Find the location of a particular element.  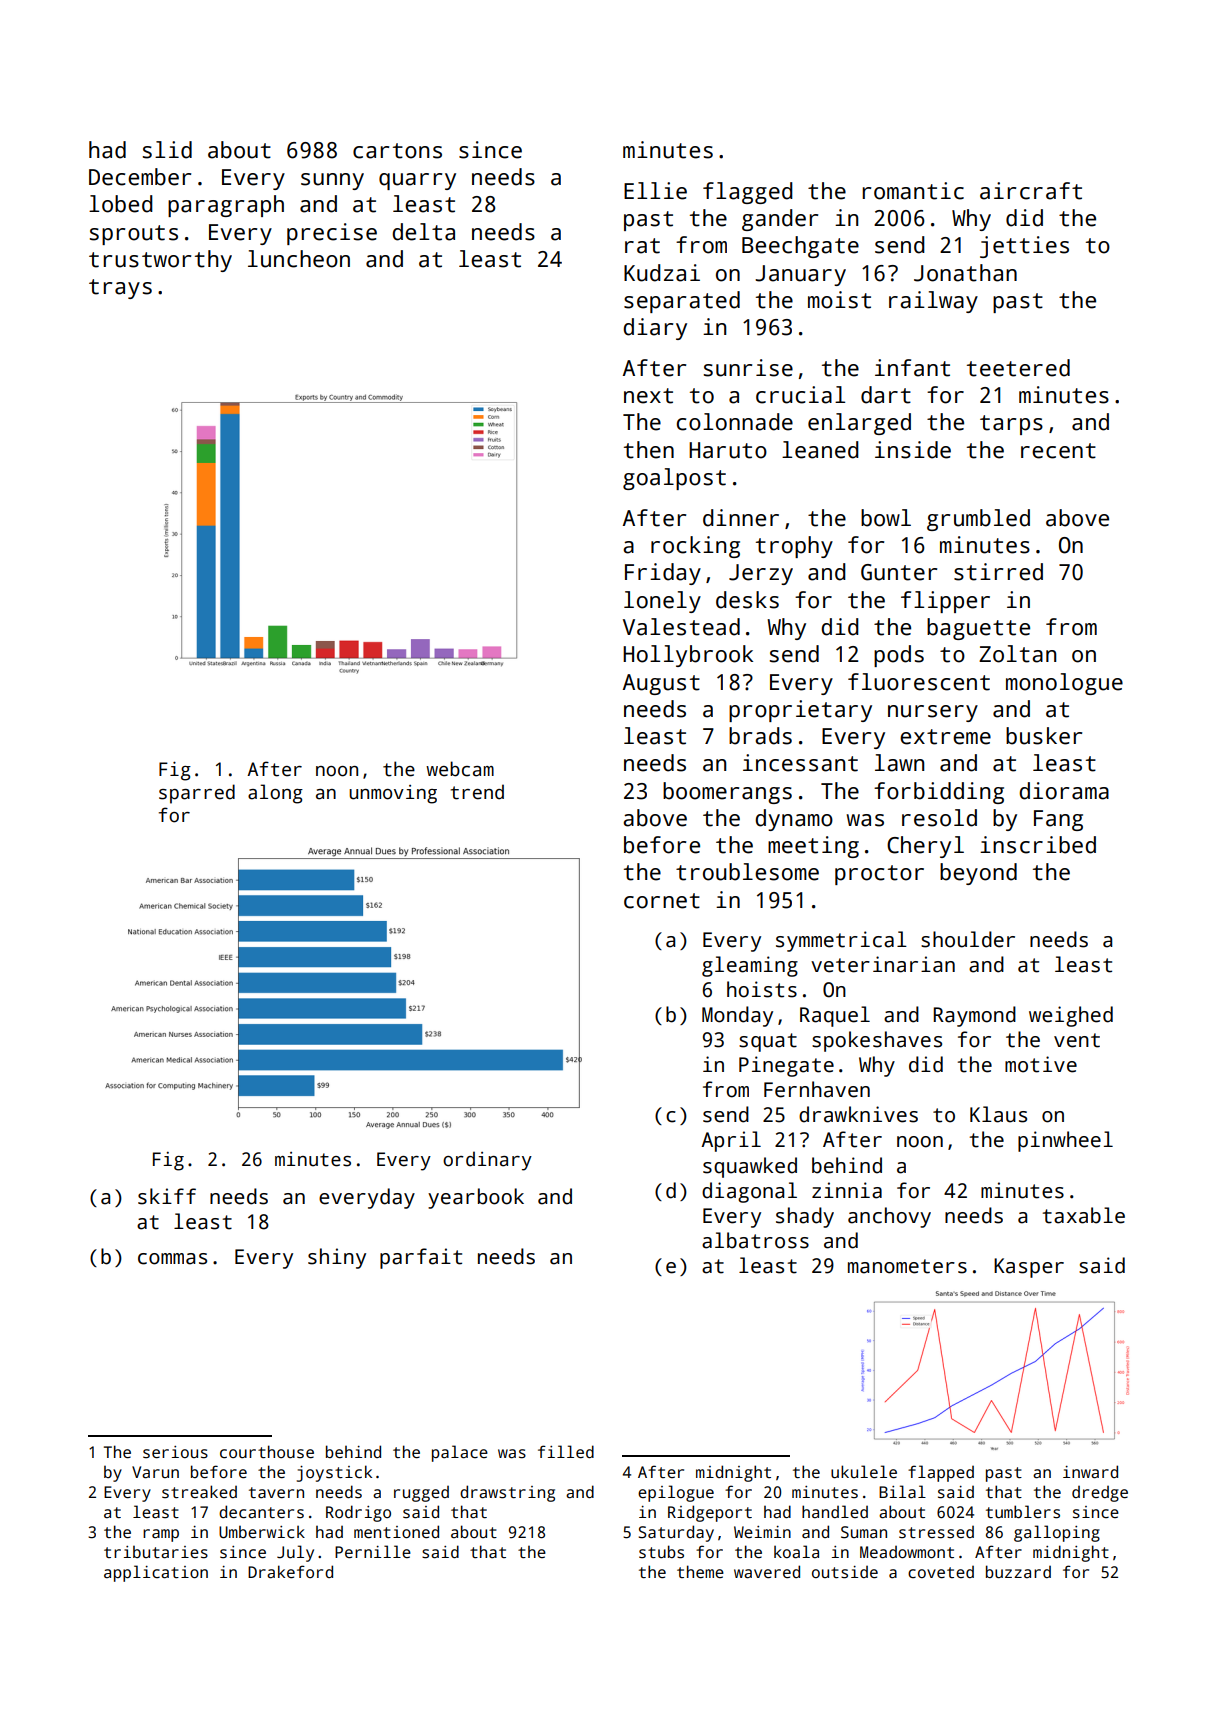

quarry is located at coordinates (417, 181).
